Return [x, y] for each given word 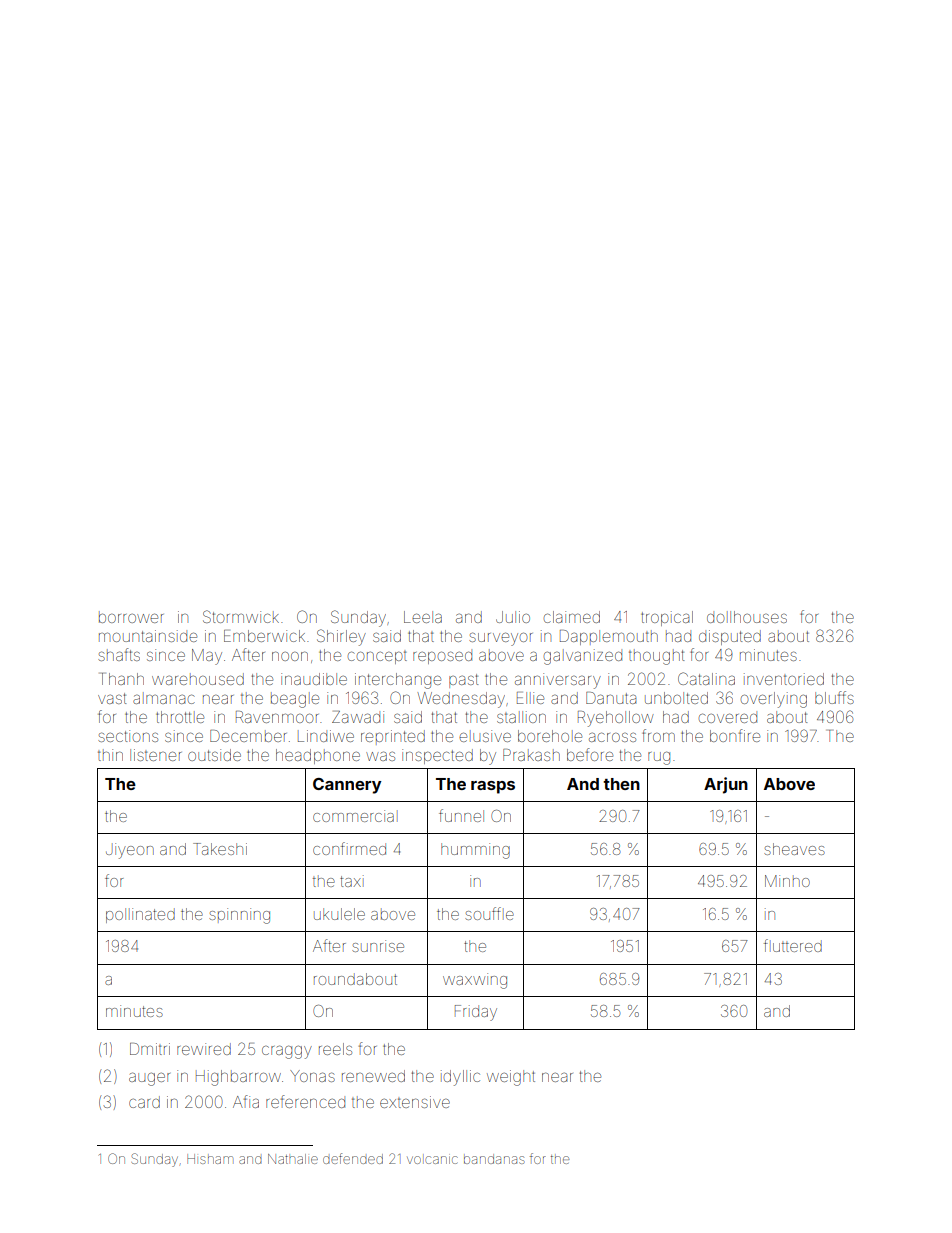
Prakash [531, 755]
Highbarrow [238, 1078]
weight [511, 1078]
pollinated [140, 915]
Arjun [726, 785]
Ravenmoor [277, 717]
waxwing [475, 981]
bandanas [494, 1159]
